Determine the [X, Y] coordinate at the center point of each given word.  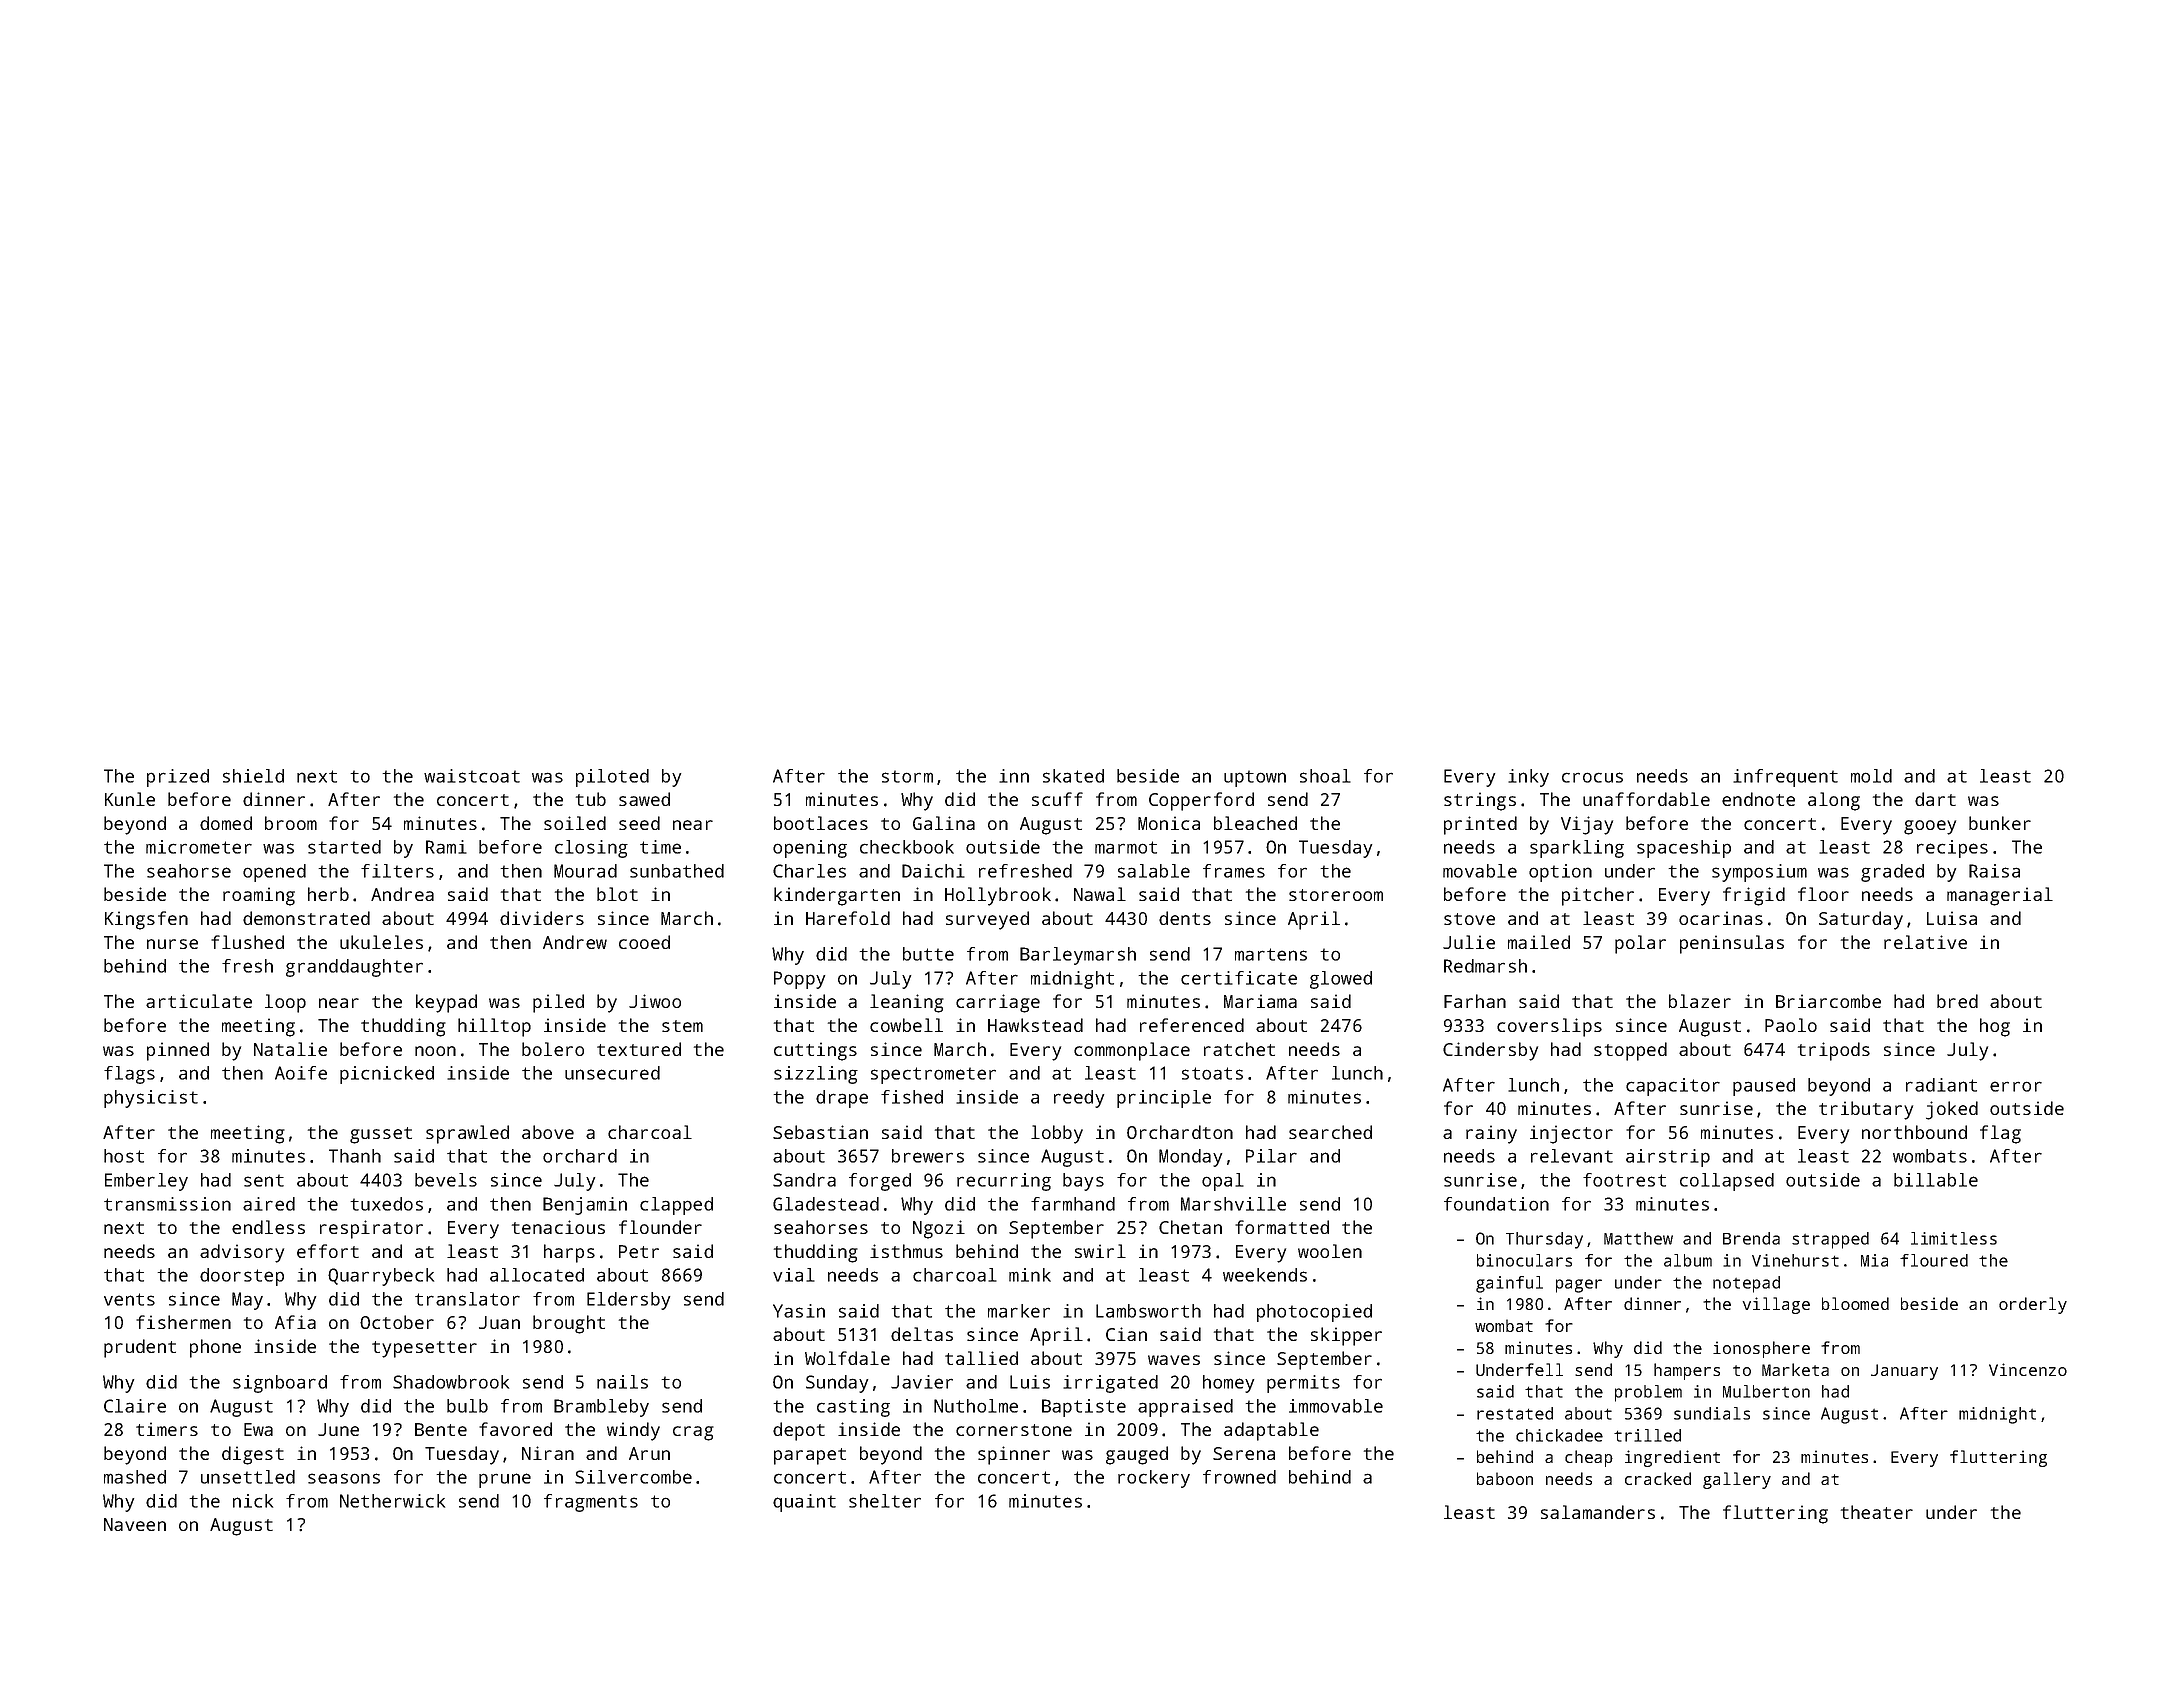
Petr [639, 1251]
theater [1877, 1512]
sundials [1712, 1413]
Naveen [135, 1524]
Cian [1126, 1334]
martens [1271, 954]
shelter [885, 1501]
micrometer [199, 847]
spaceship [1684, 849]
